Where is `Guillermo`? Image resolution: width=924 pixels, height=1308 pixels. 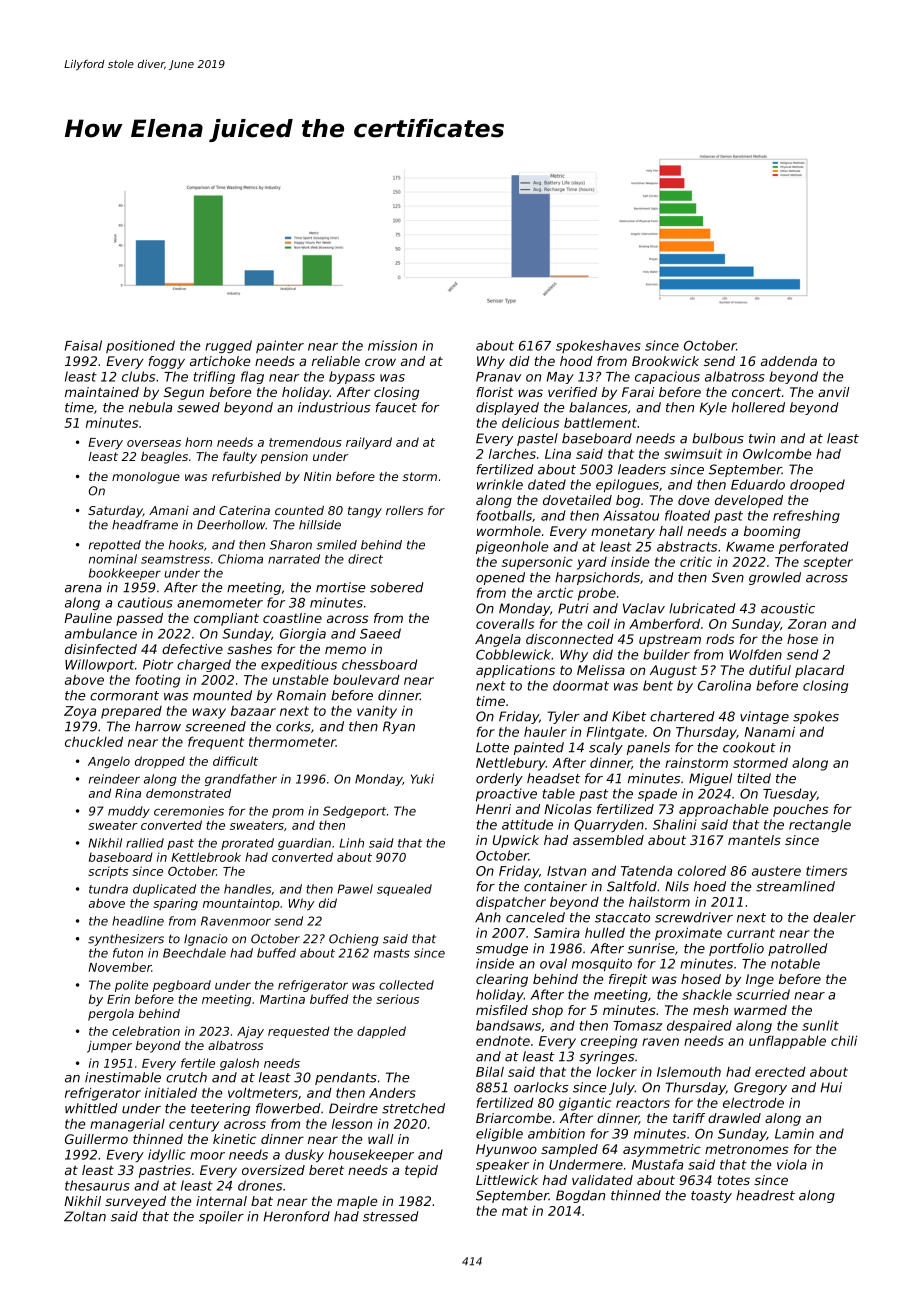 Guillermo is located at coordinates (96, 1139).
